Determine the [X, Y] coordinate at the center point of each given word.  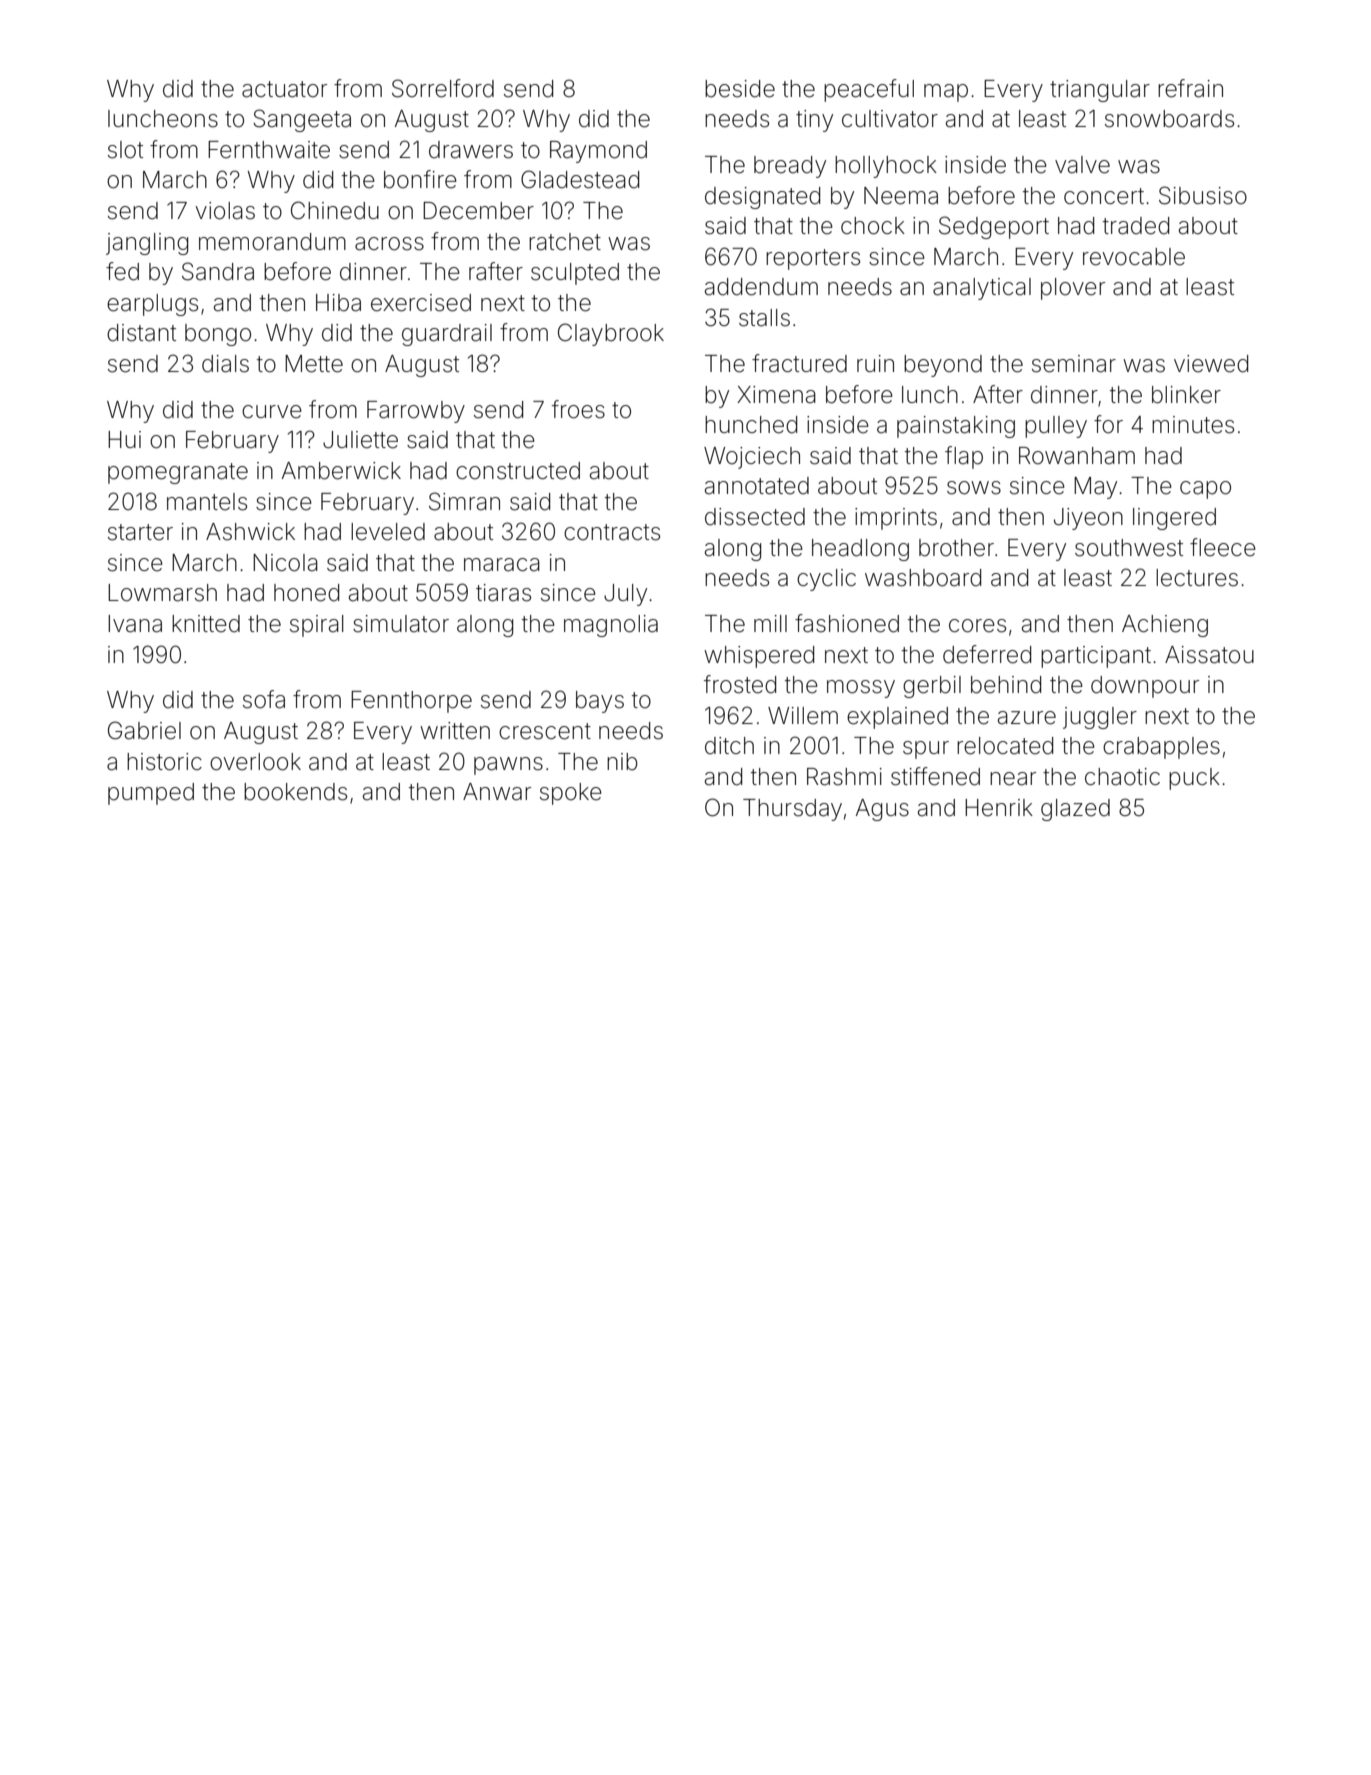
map [946, 93]
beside [740, 89]
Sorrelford [443, 88]
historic [164, 762]
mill [770, 623]
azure [1027, 718]
